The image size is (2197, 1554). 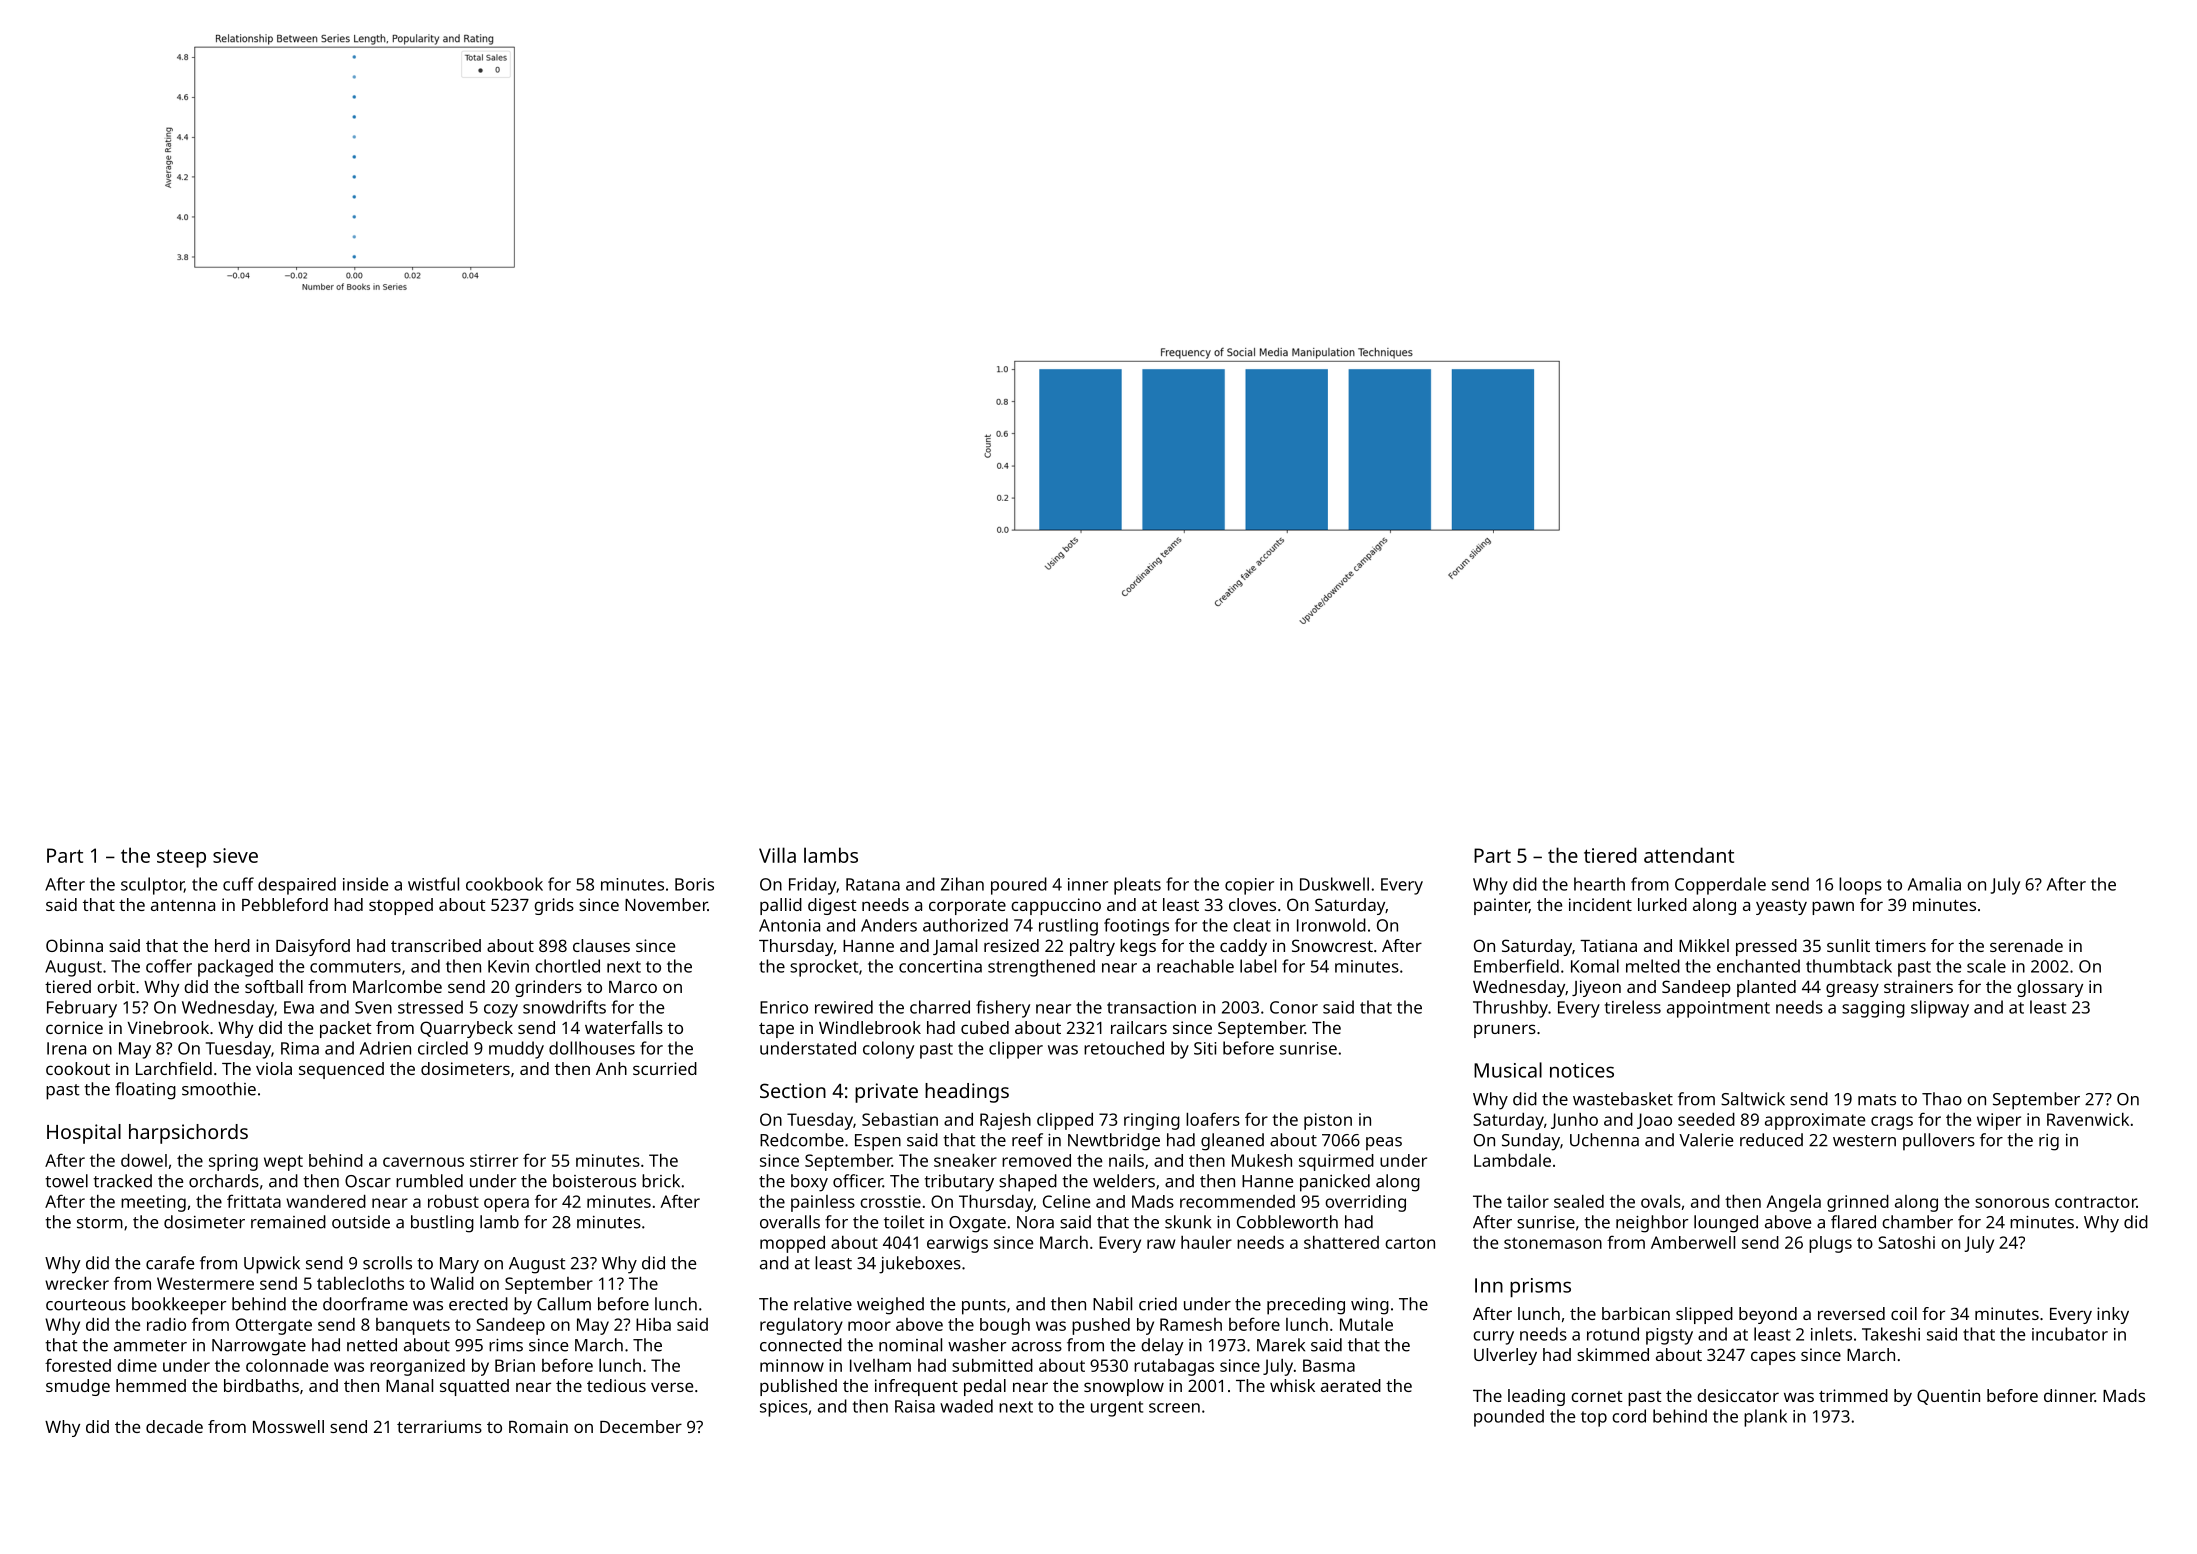 I want to click on coil, so click(x=1904, y=1313).
